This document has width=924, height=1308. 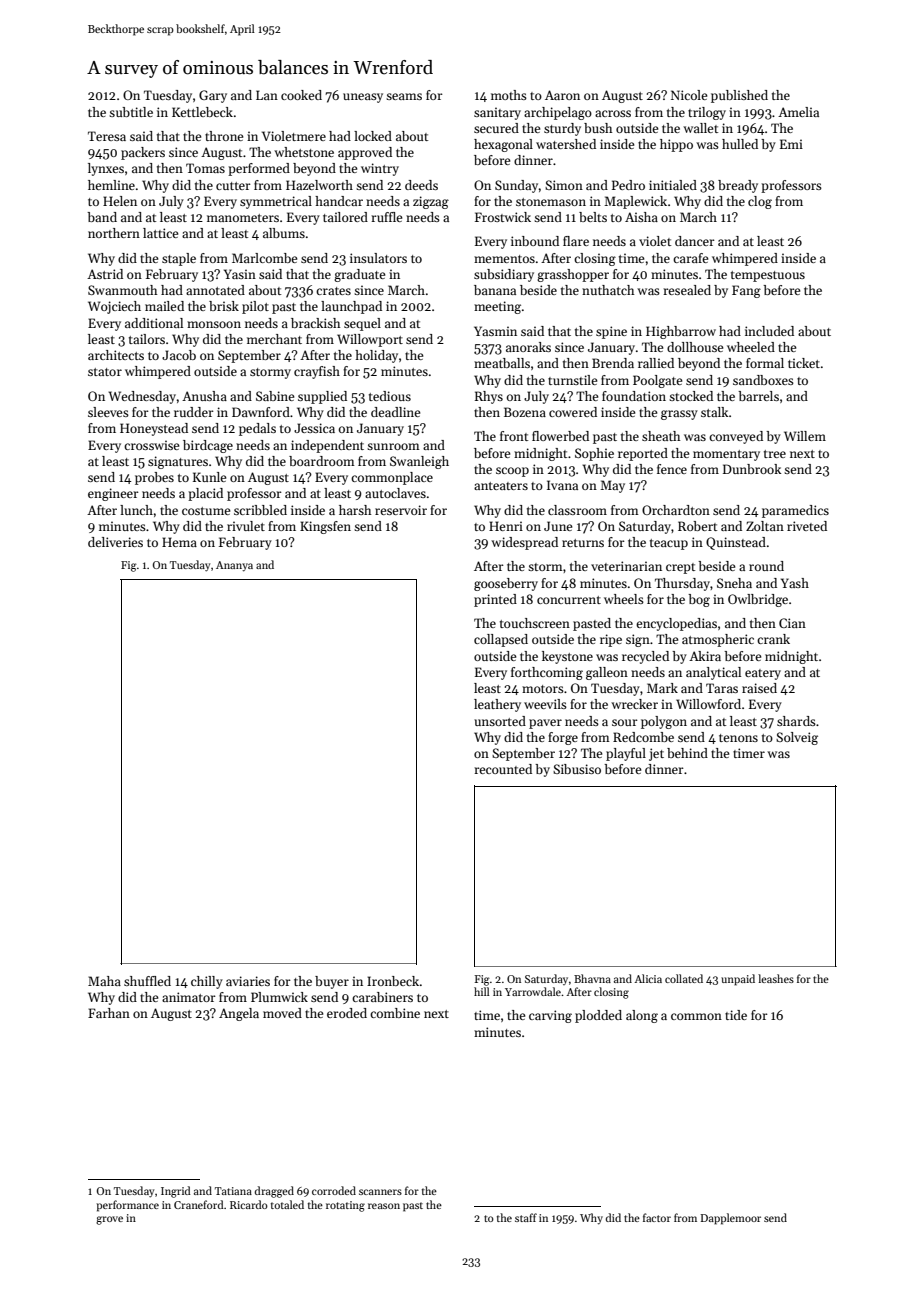 I want to click on factor, so click(x=657, y=1217).
